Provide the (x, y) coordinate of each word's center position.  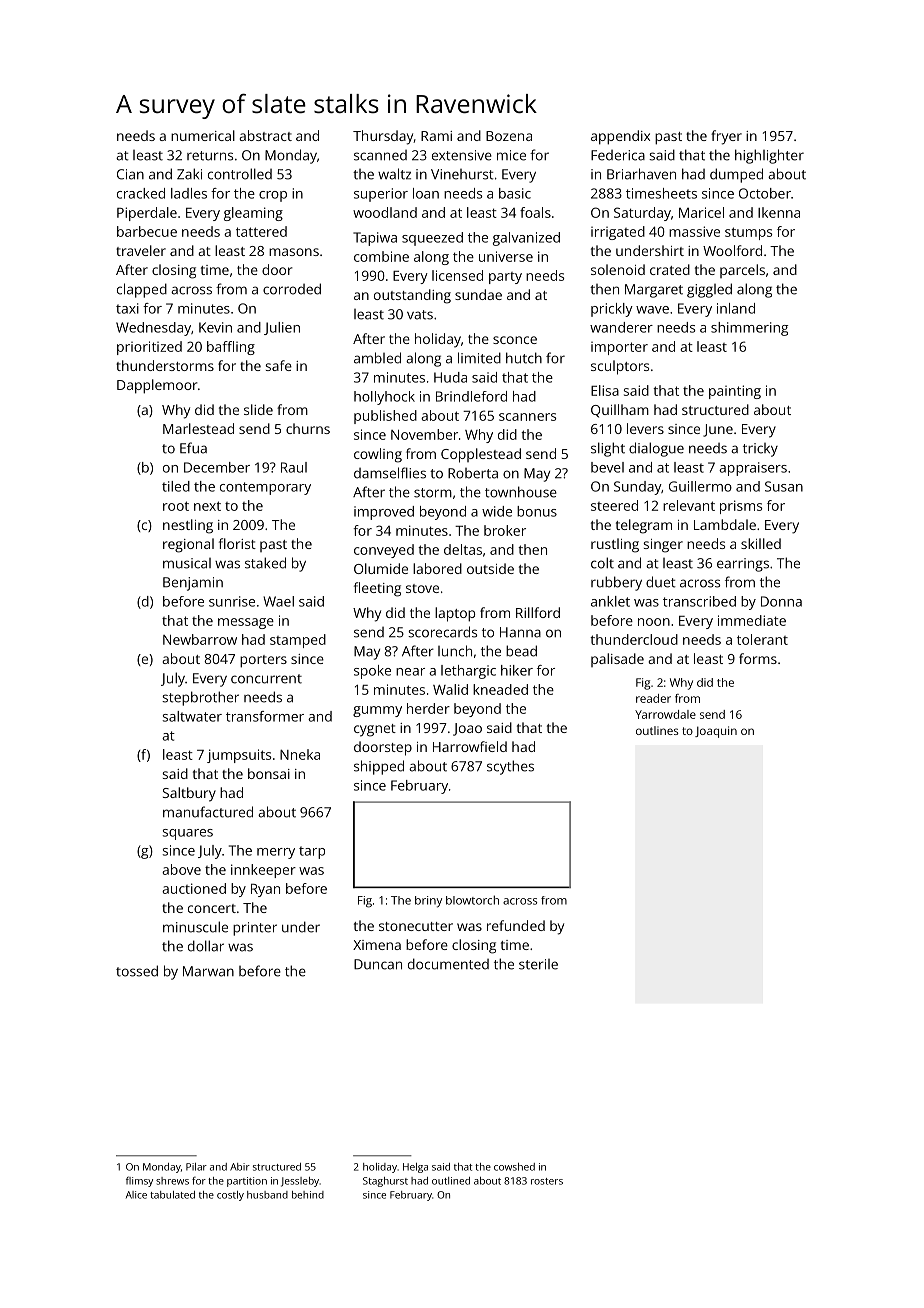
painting (735, 392)
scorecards (442, 632)
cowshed (514, 1167)
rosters (547, 1181)
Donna (781, 601)
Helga (415, 1168)
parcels (742, 271)
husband (267, 1195)
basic (515, 193)
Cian (130, 174)
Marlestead (198, 428)
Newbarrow (200, 639)
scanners (527, 417)
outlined (451, 1181)
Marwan (208, 971)
